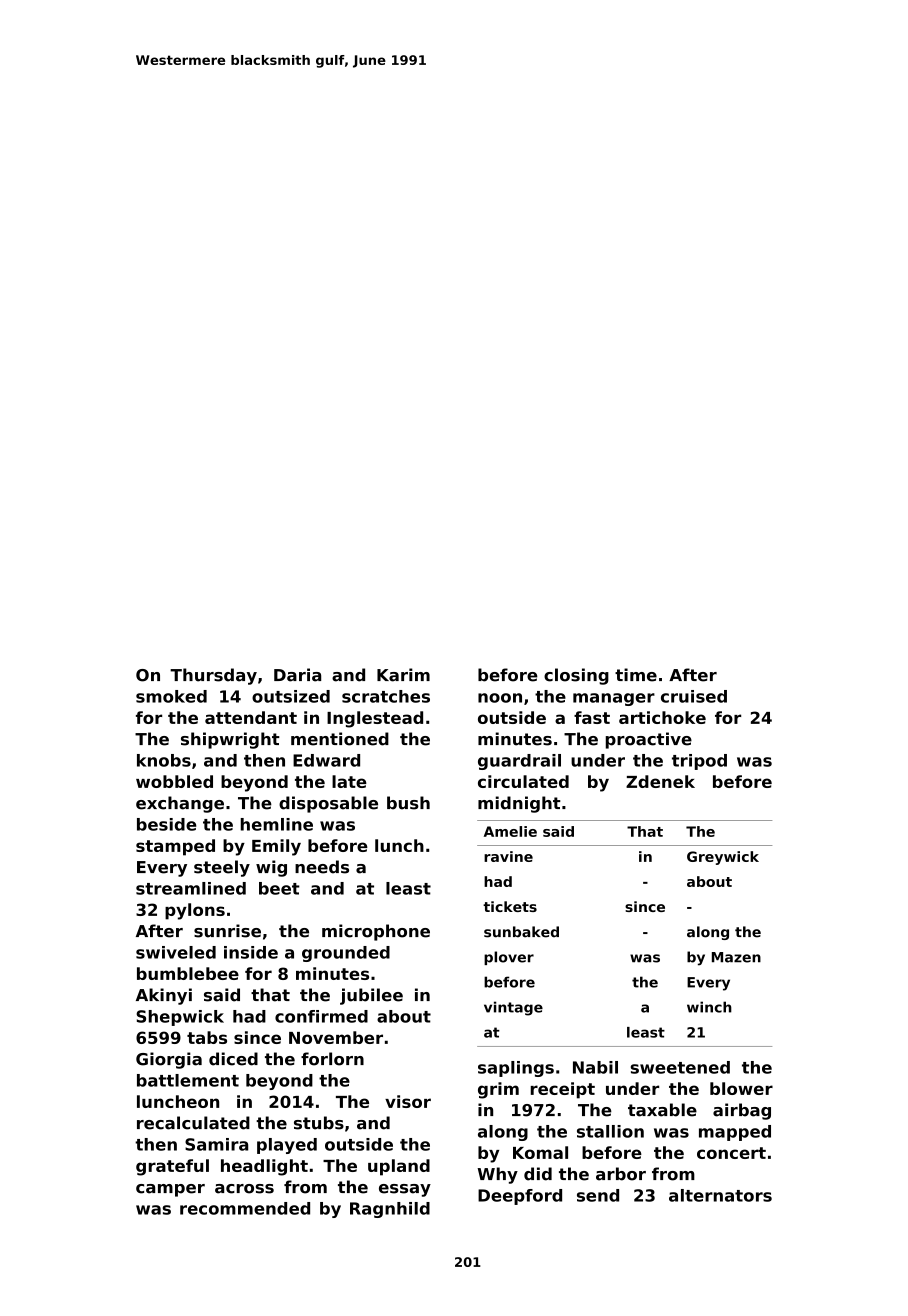 The width and height of the screenshot is (908, 1316). What do you see at coordinates (244, 1189) in the screenshot?
I see `across` at bounding box center [244, 1189].
